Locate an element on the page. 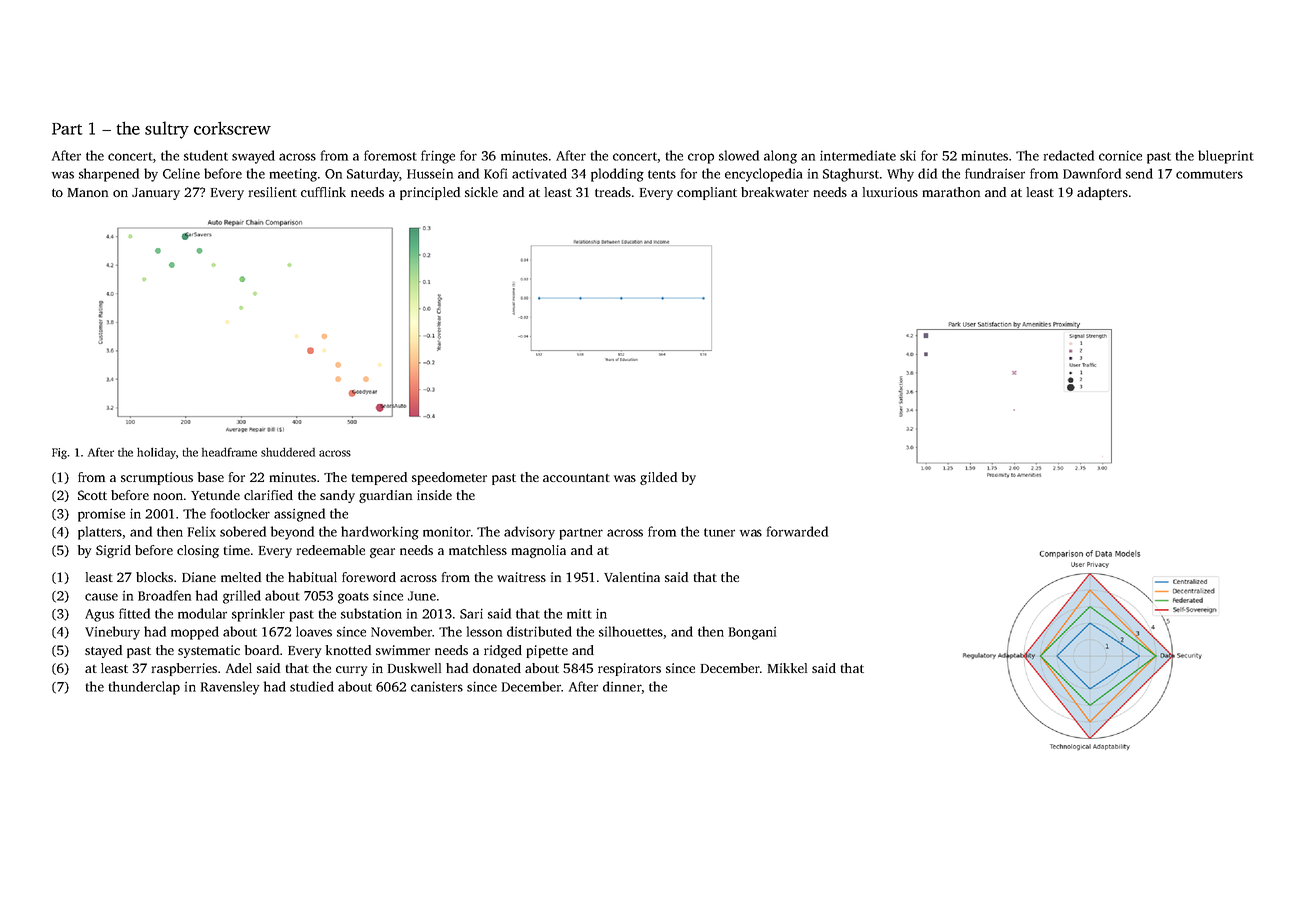 This image has width=1308, height=924. accountant is located at coordinates (576, 478).
